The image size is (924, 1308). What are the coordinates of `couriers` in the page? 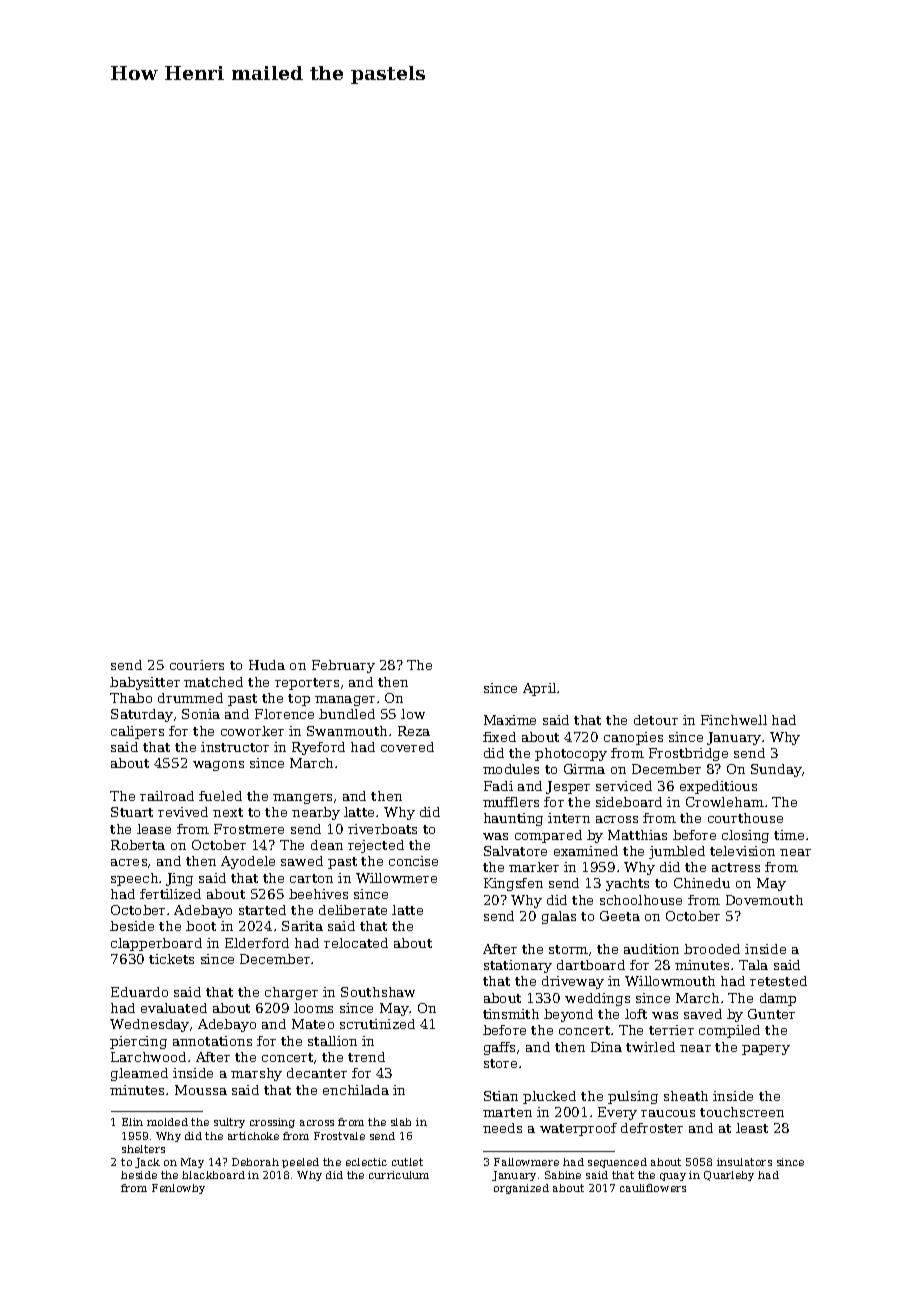 It's located at (197, 665).
